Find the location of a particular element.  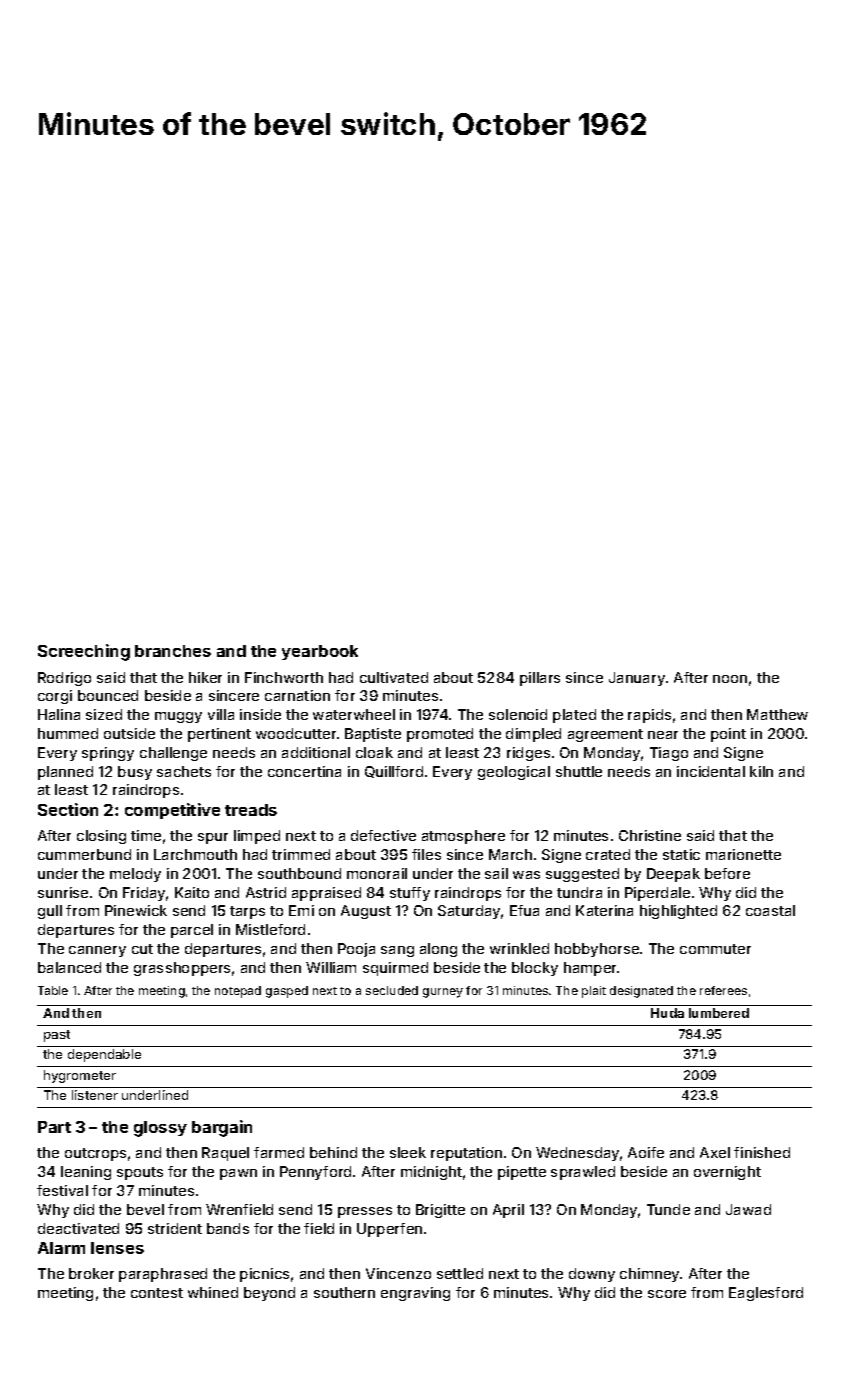

yearbook is located at coordinates (320, 652).
